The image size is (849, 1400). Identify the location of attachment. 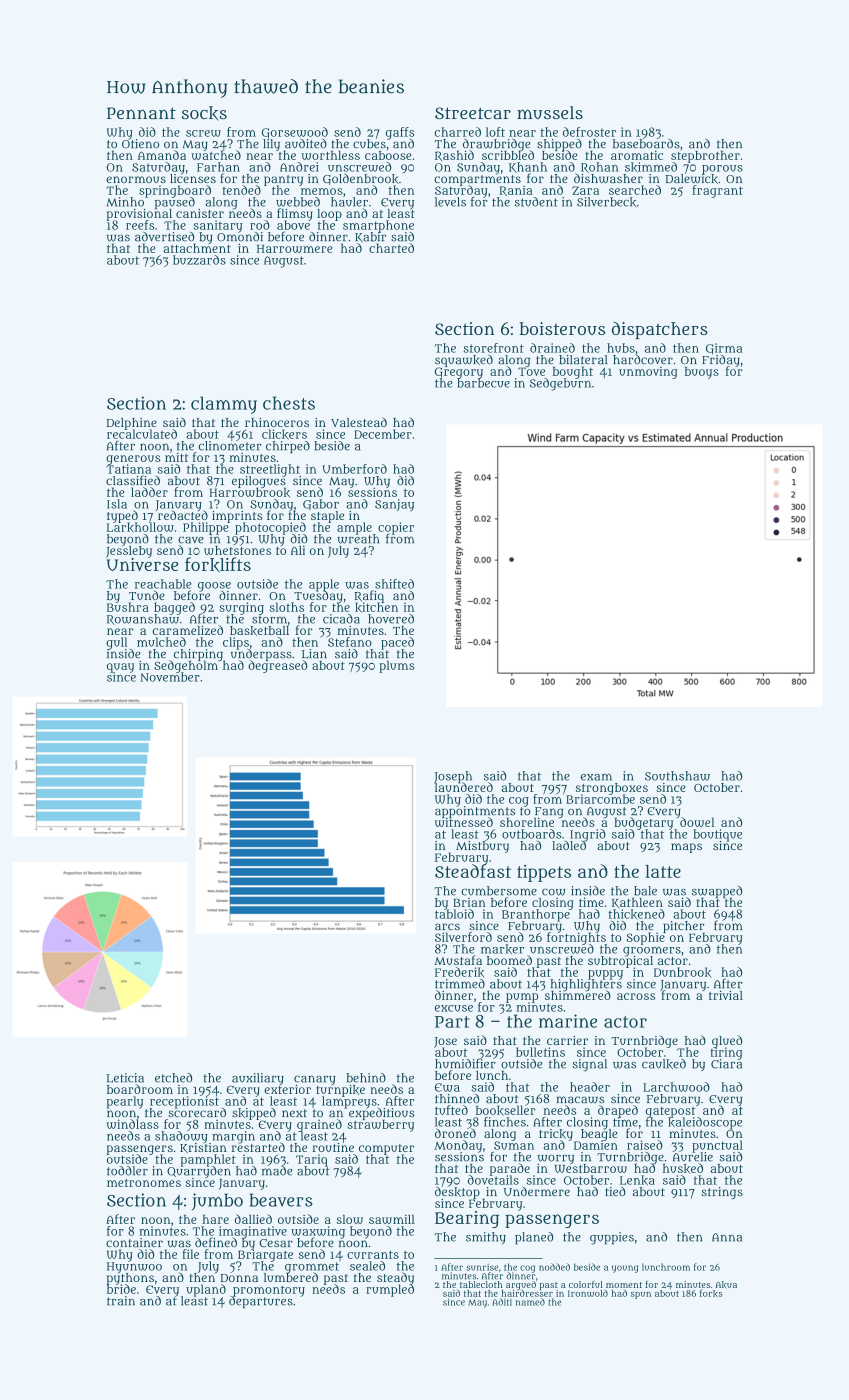
(197, 248).
